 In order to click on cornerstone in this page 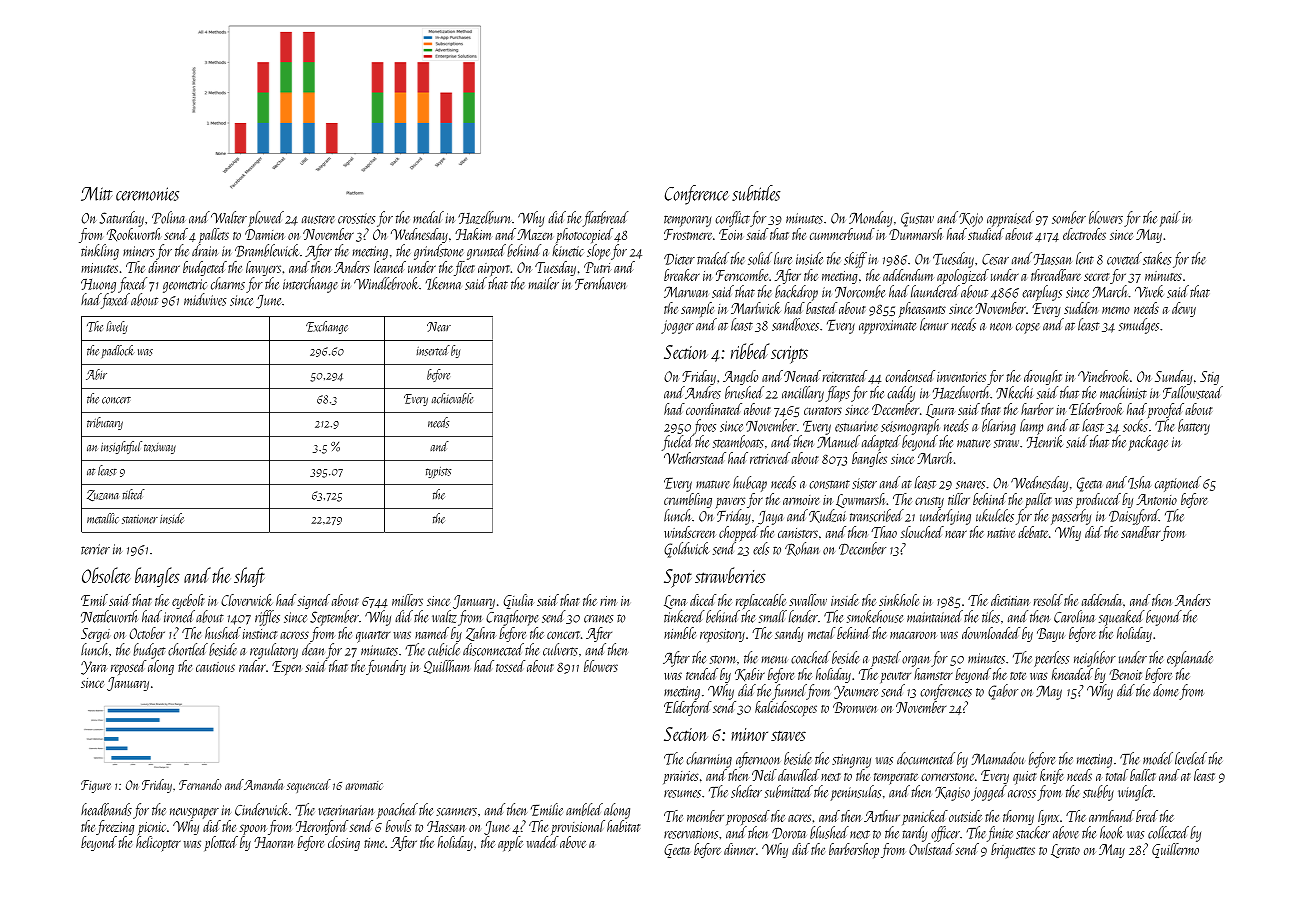, I will do `click(947, 777)`.
